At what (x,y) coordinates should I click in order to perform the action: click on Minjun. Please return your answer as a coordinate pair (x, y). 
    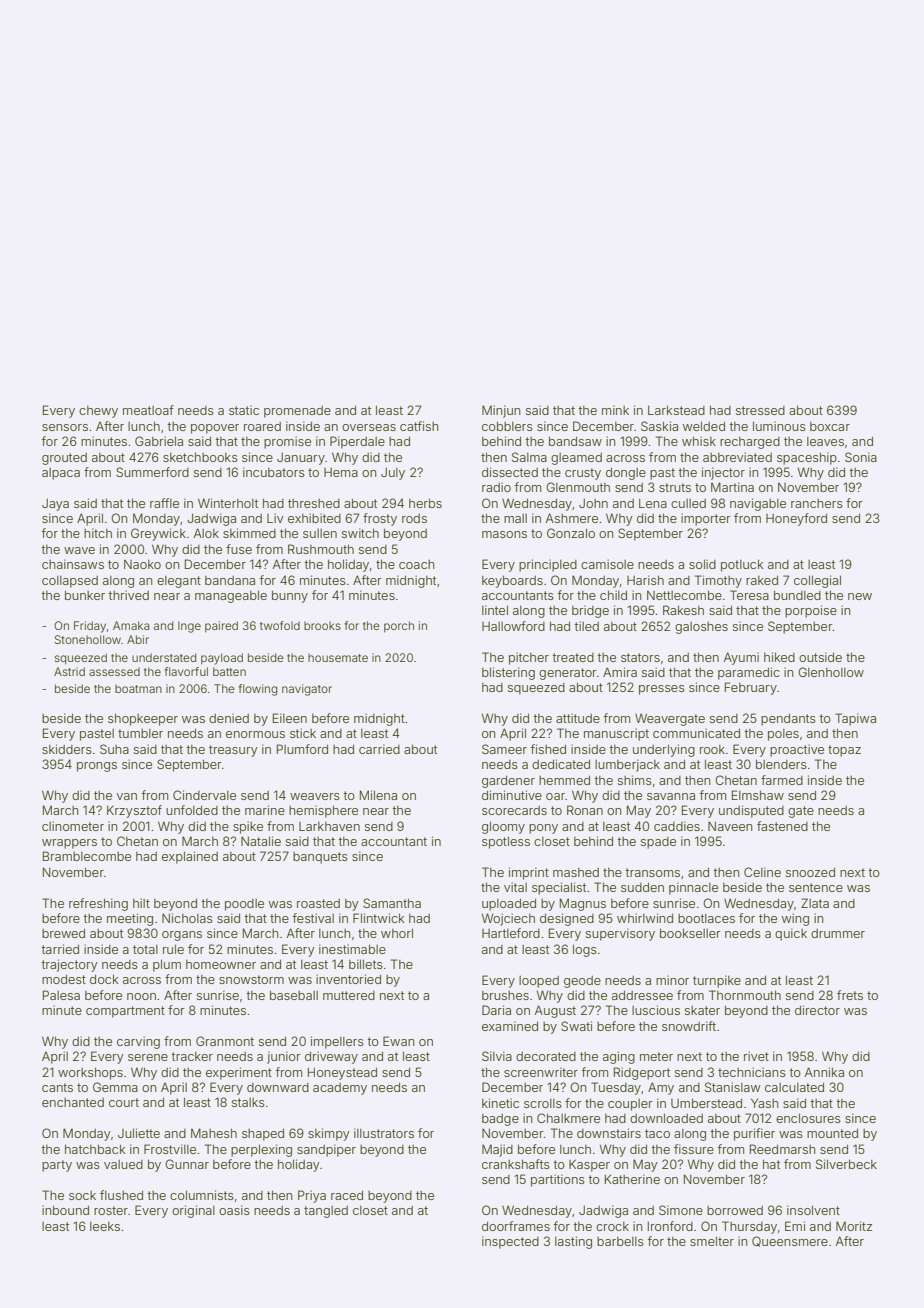
    Looking at the image, I should click on (501, 411).
